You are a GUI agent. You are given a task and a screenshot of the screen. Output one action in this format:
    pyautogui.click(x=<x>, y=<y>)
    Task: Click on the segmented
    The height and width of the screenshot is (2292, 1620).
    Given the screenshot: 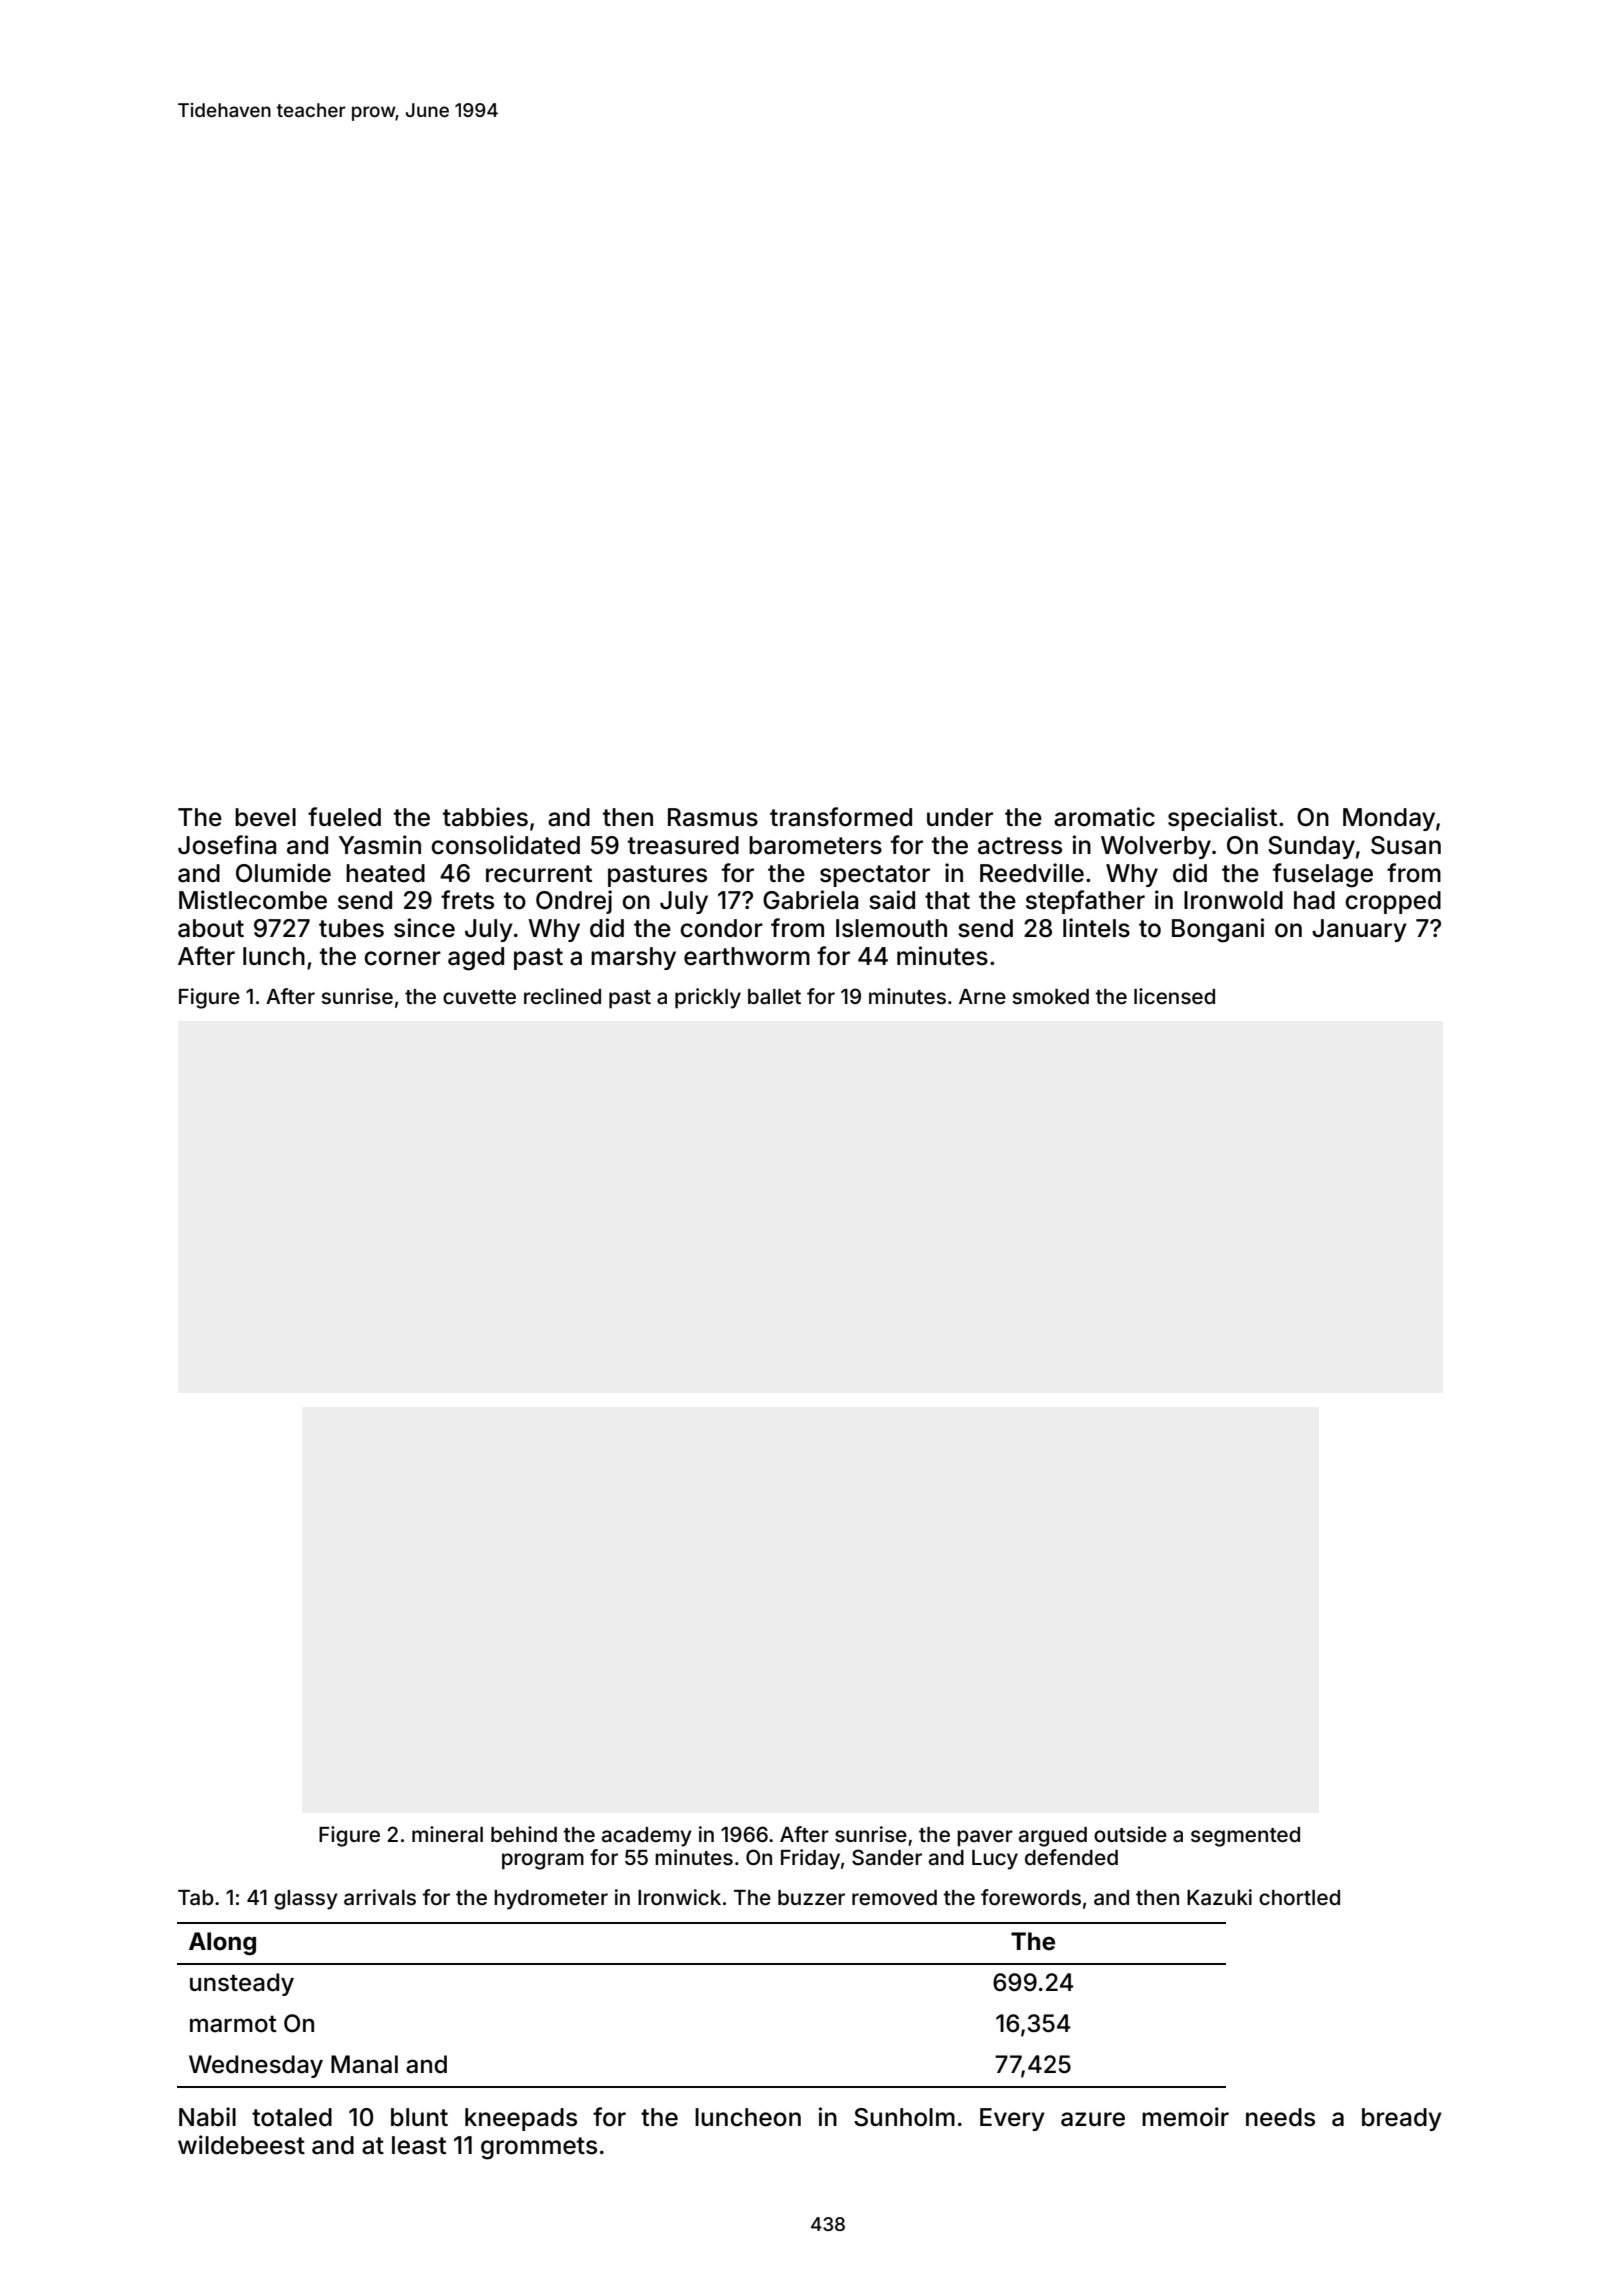 What is the action you would take?
    pyautogui.click(x=1245, y=1837)
